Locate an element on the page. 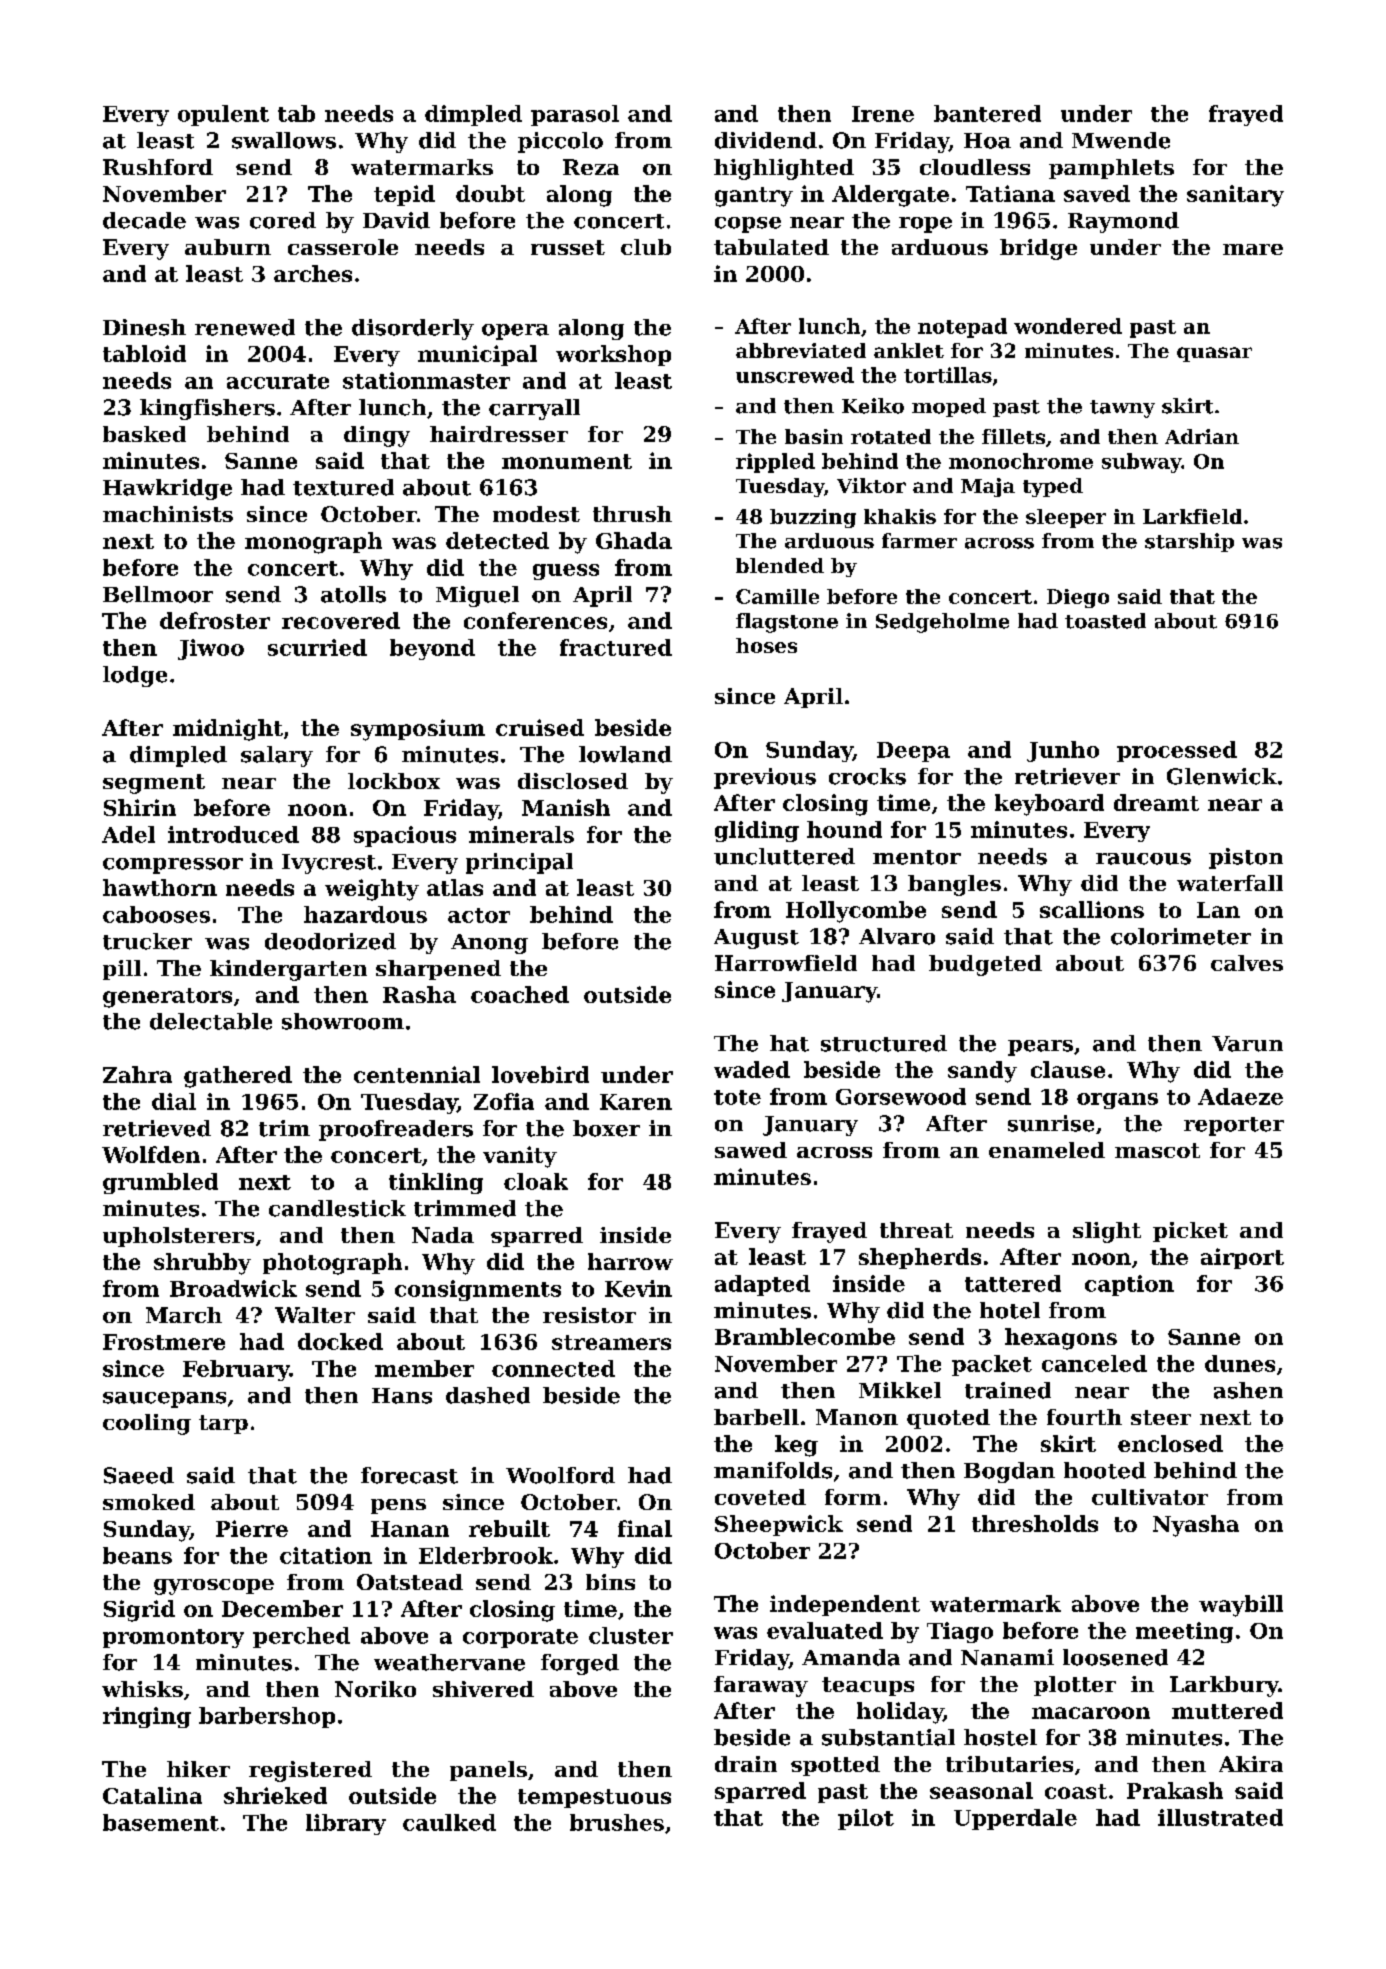 The width and height of the image is (1386, 1969). crocks is located at coordinates (867, 776).
